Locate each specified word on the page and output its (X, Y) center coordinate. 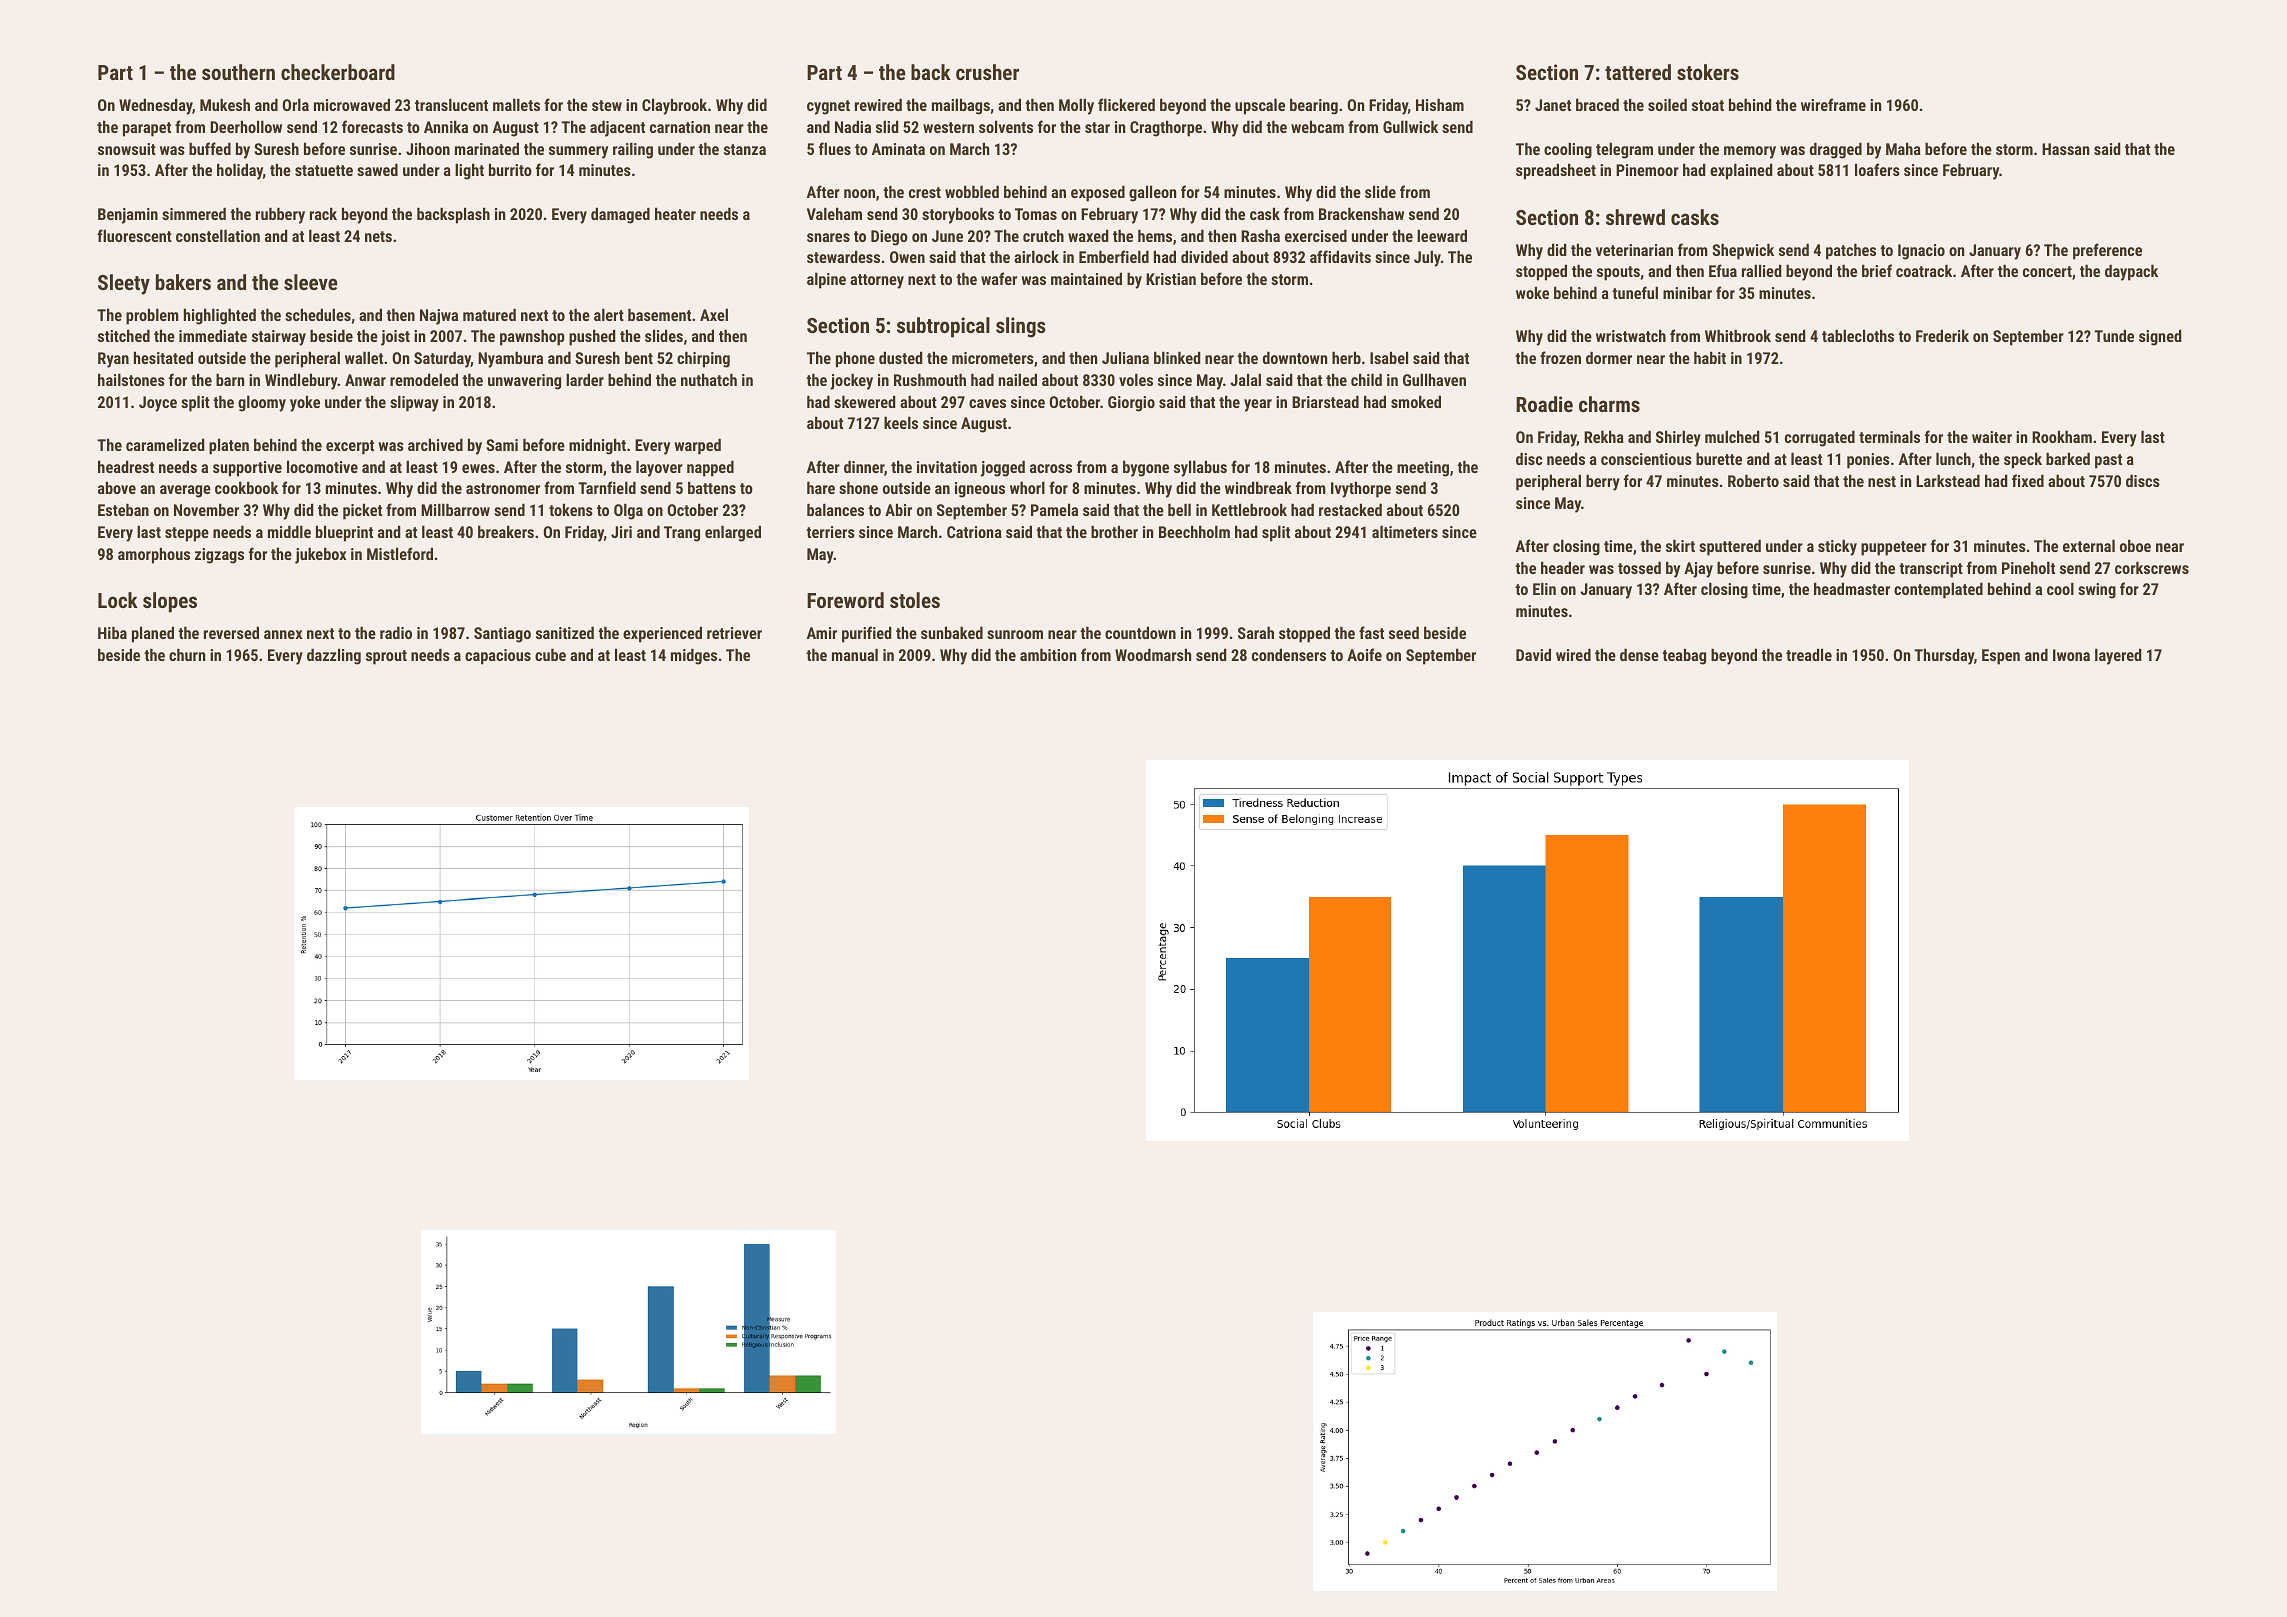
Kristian (1171, 279)
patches (1851, 251)
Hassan (2065, 149)
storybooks (958, 215)
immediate (213, 335)
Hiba (112, 632)
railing (633, 150)
